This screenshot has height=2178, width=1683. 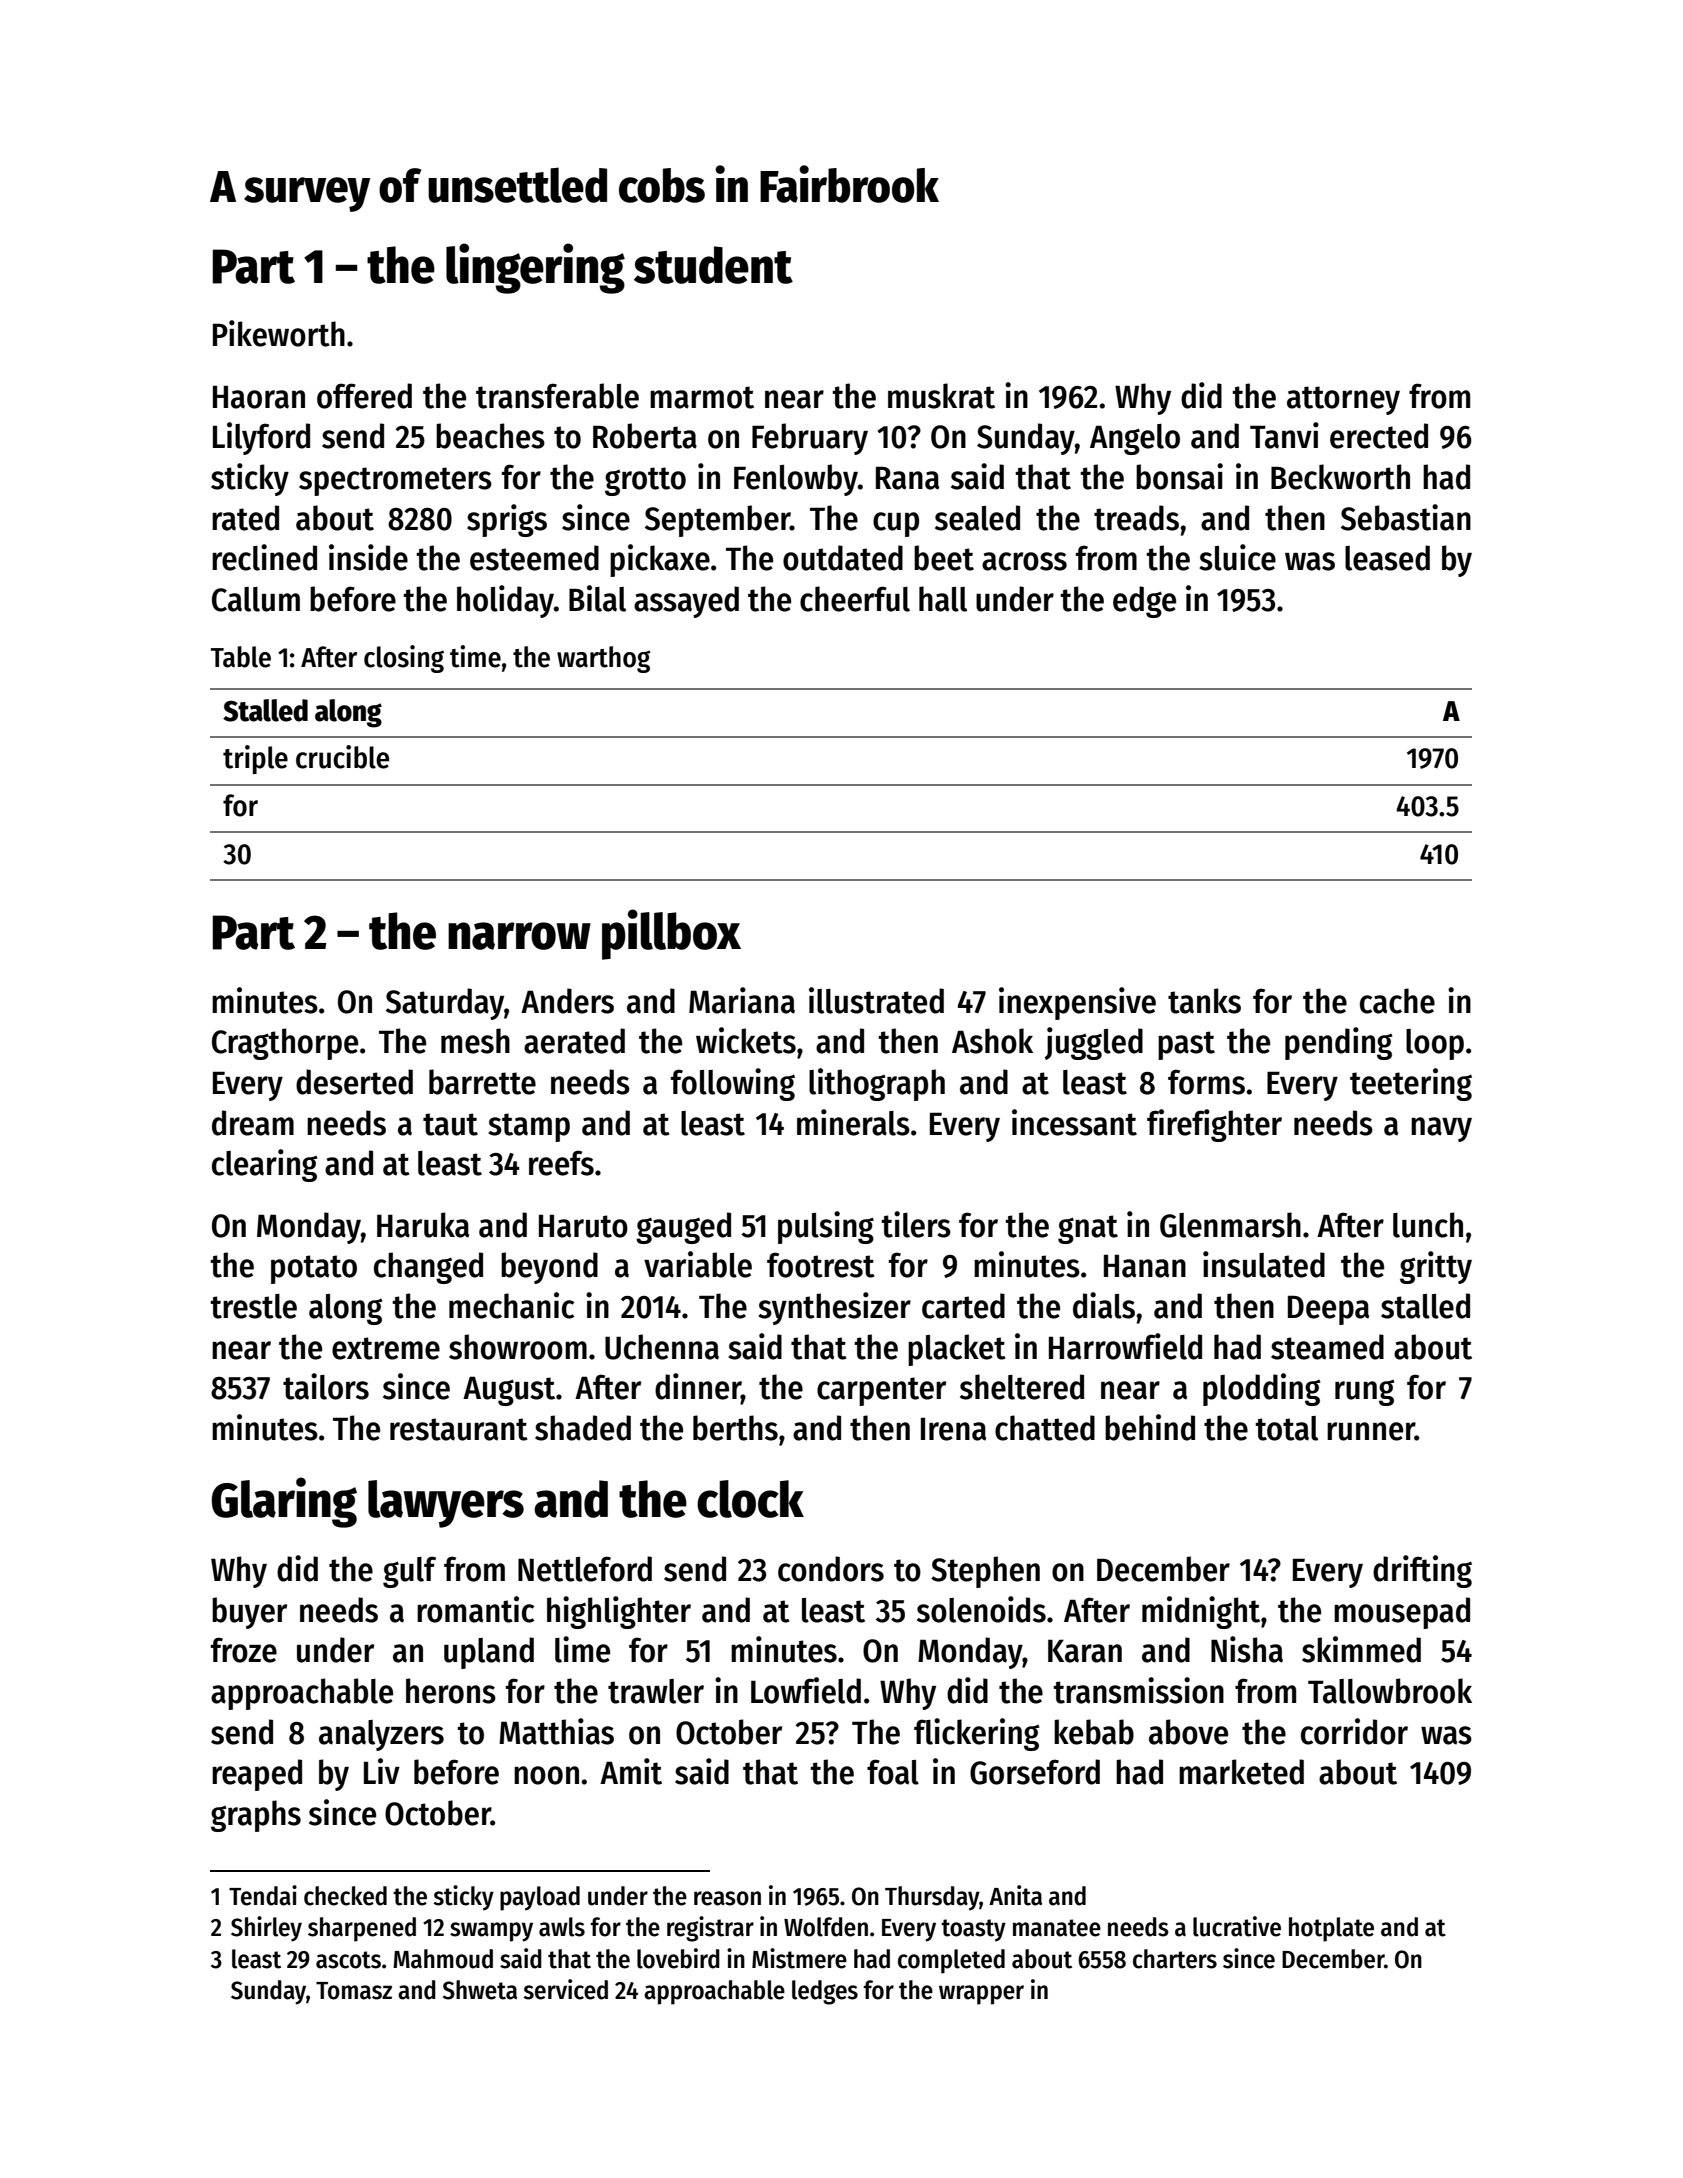 I want to click on Shirley, so click(x=266, y=1929).
